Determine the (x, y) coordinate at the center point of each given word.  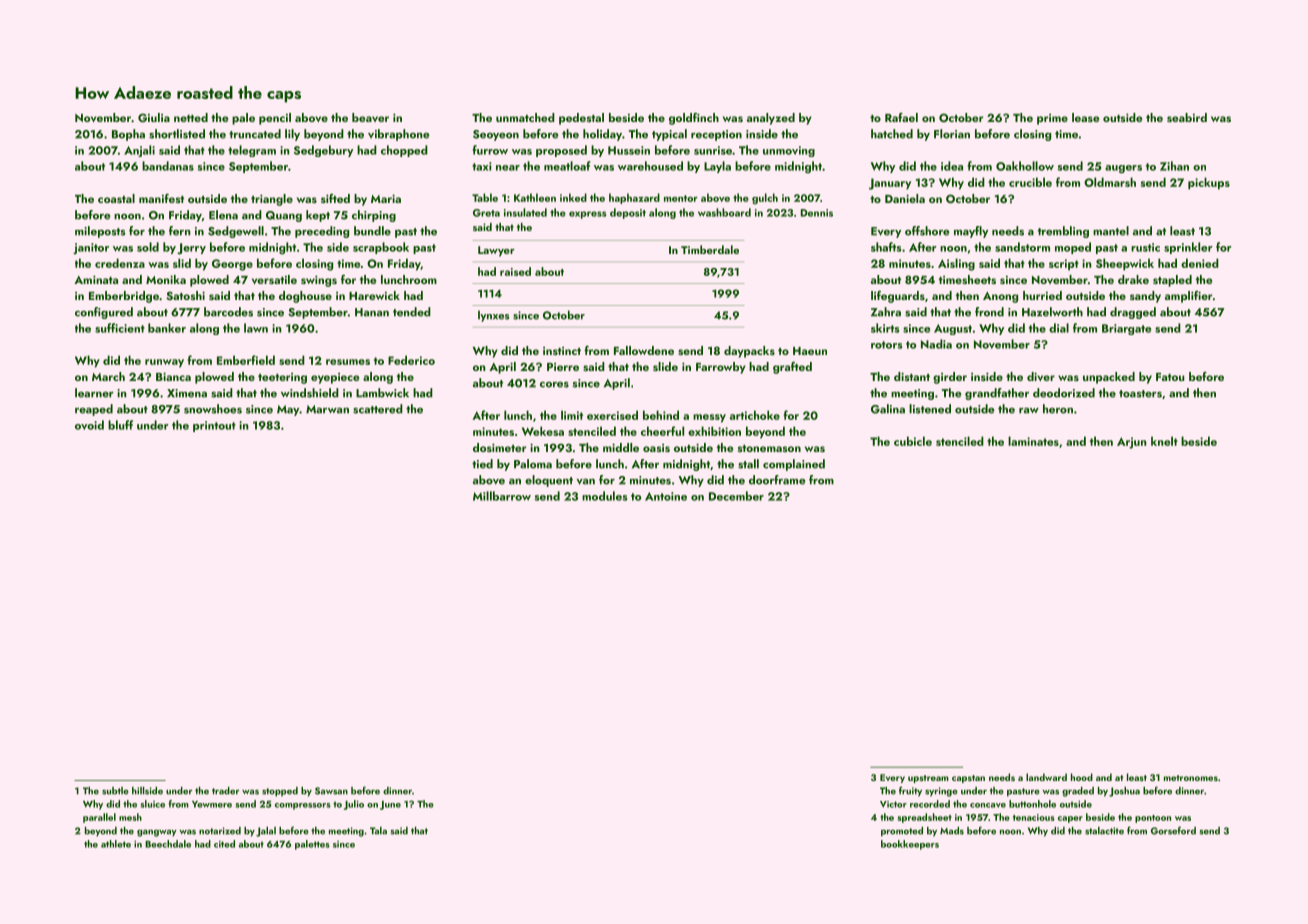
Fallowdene (644, 350)
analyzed (771, 119)
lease (1085, 117)
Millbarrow (502, 496)
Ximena (187, 393)
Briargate (1127, 329)
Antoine (666, 496)
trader (225, 791)
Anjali (139, 151)
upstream (928, 779)
